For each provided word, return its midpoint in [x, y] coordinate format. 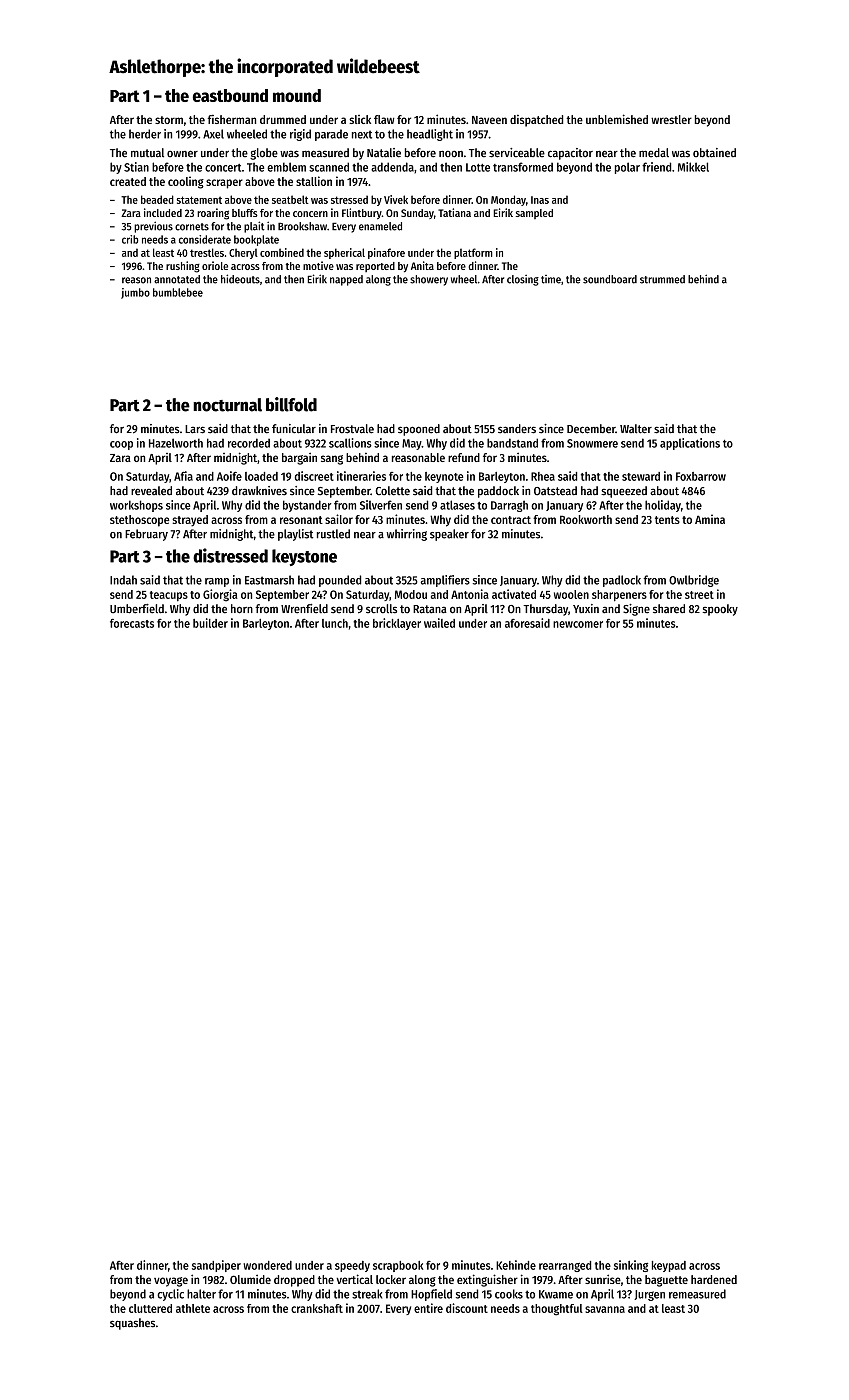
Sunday [417, 214]
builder [210, 623]
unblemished [617, 119]
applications [690, 444]
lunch [335, 623]
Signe [636, 610]
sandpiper [216, 1266]
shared [669, 609]
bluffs [245, 213]
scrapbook [398, 1266]
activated [514, 594]
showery [429, 280]
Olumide [250, 1279]
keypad [669, 1266]
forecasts [132, 623]
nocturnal [227, 405]
